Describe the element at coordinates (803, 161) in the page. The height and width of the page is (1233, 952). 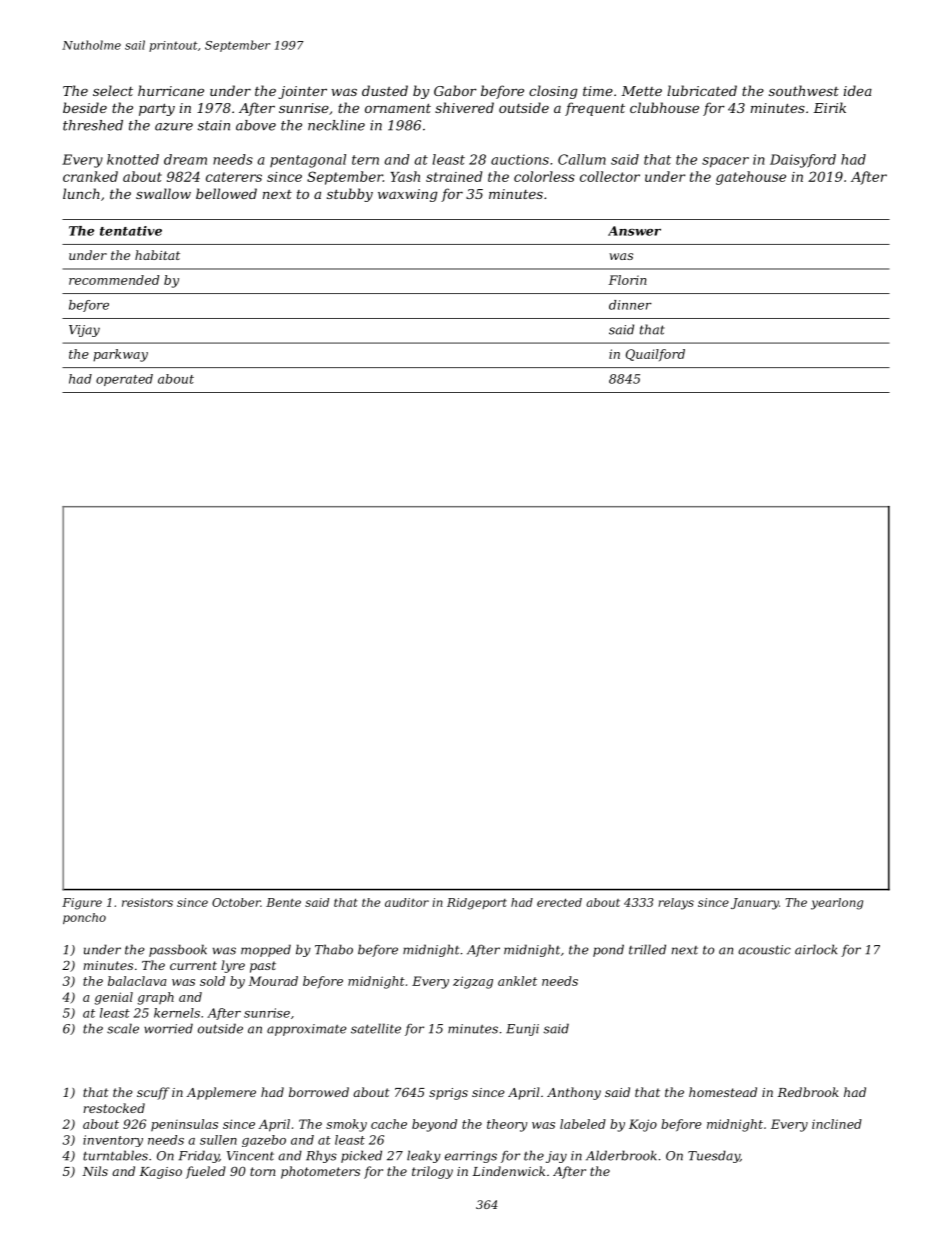
I see `Daisyford` at that location.
